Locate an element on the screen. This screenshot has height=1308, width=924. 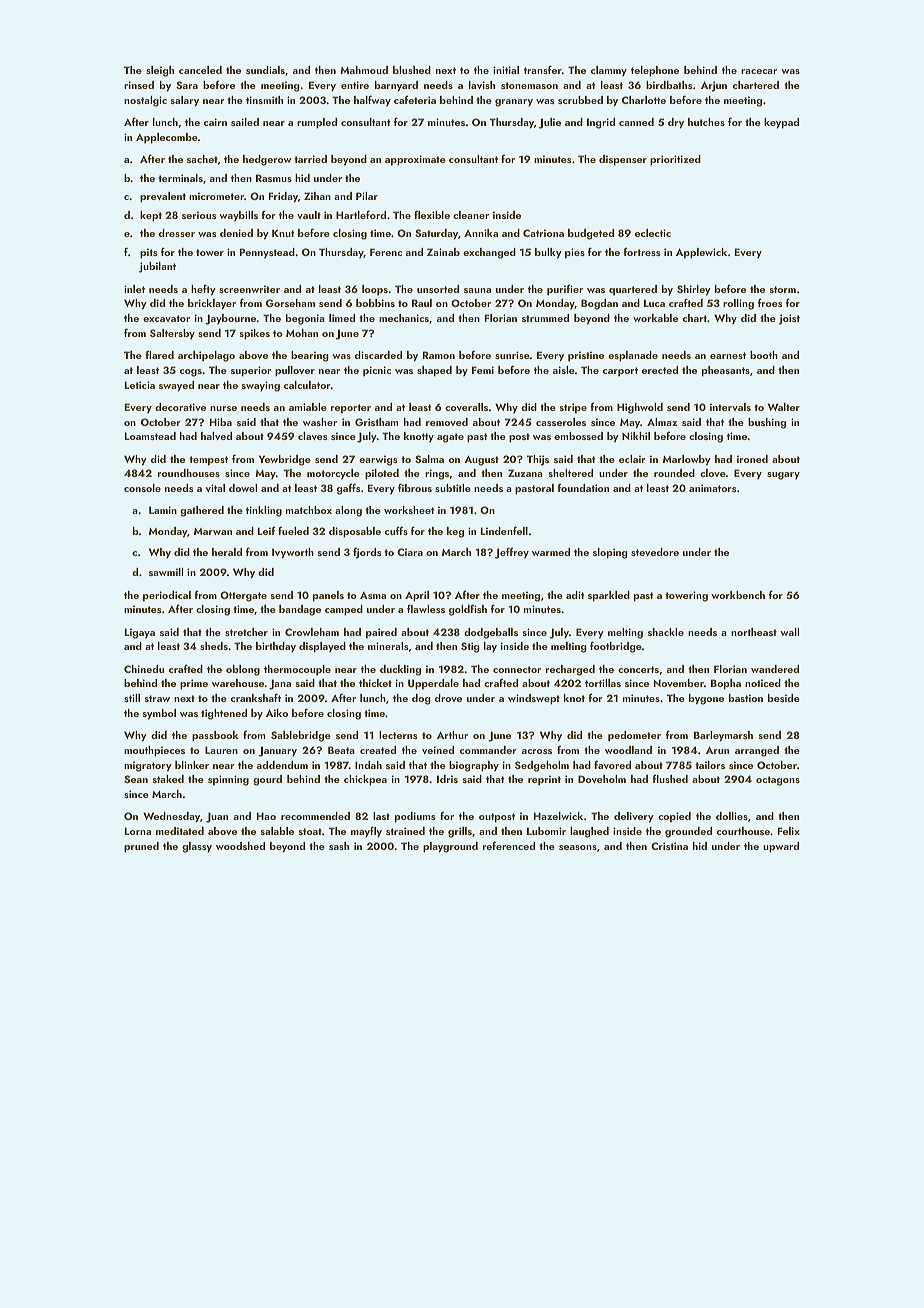
Loamstead is located at coordinates (150, 436).
